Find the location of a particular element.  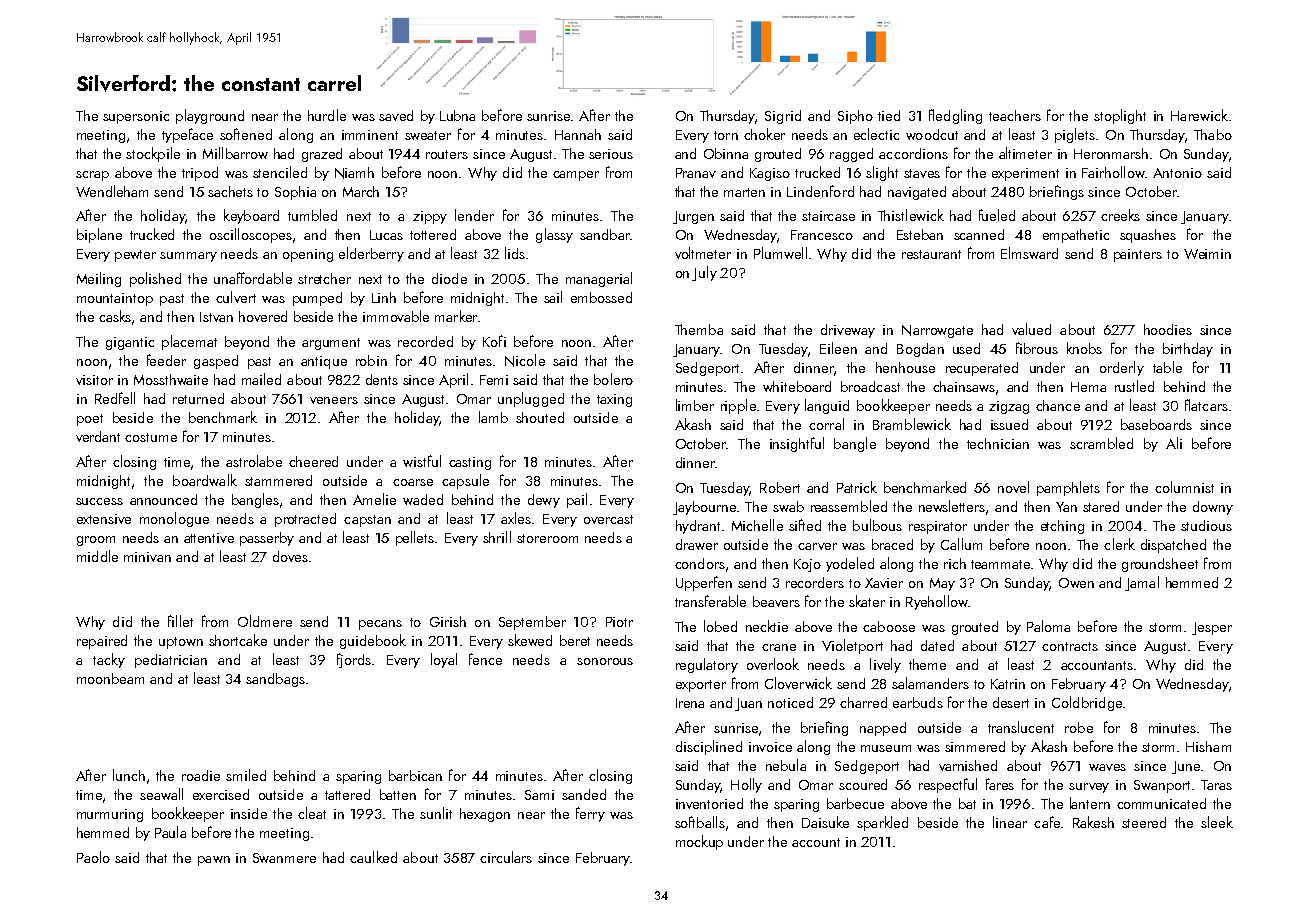

announced is located at coordinates (163, 499).
